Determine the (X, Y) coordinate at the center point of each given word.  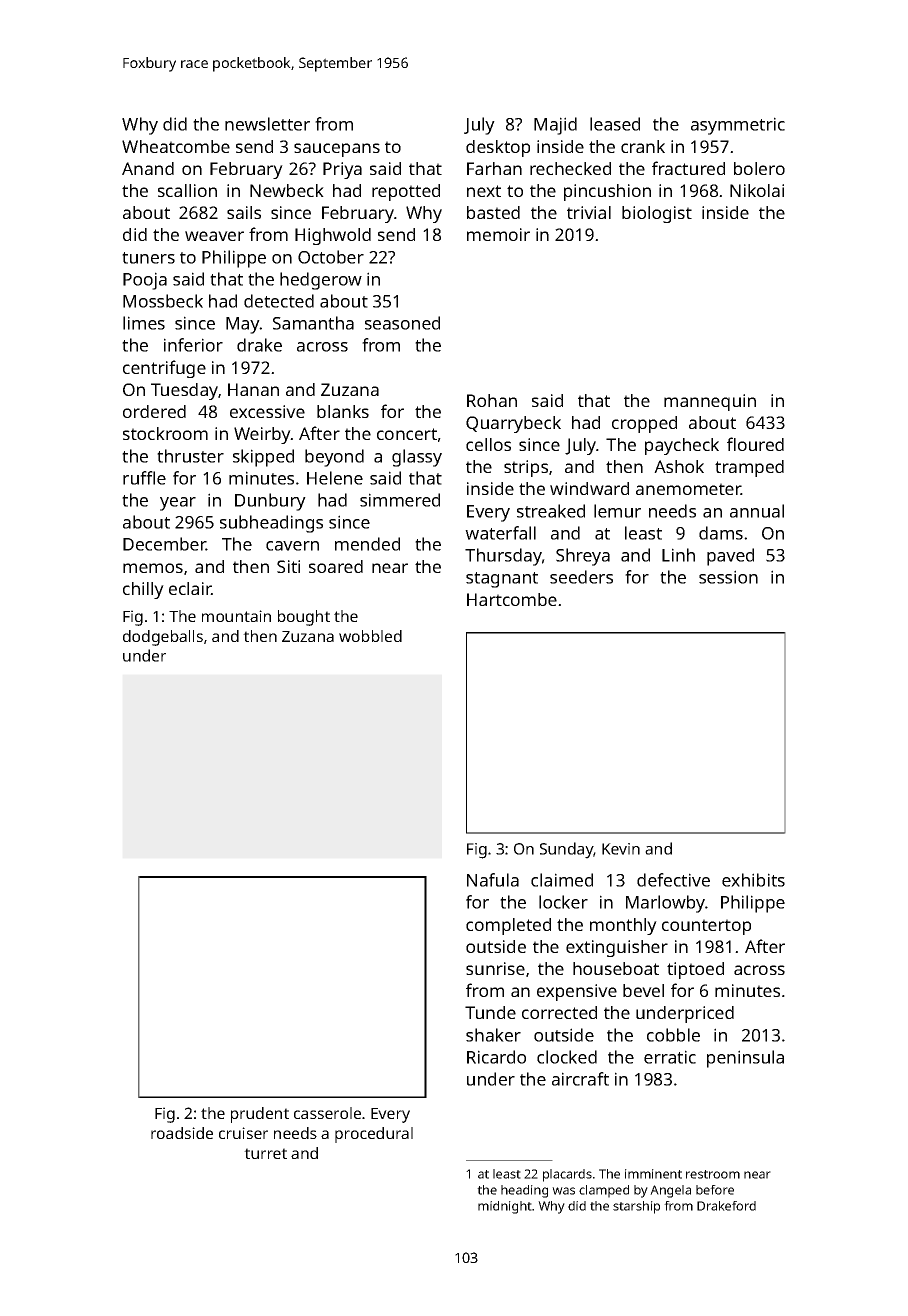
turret (265, 1153)
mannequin (710, 402)
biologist (657, 214)
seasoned (402, 323)
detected (279, 301)
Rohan (492, 400)
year (178, 504)
